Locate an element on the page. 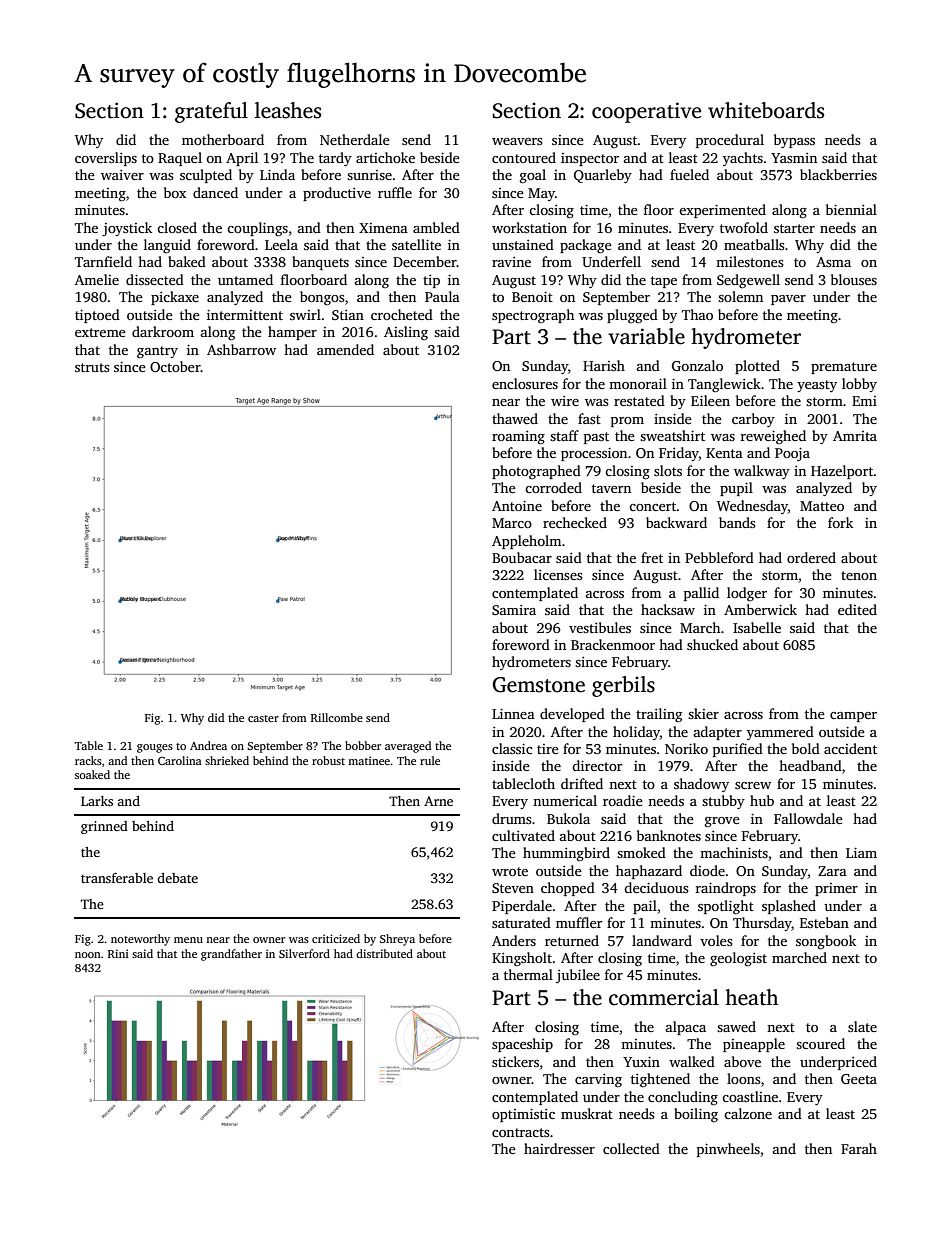 This image has width=952, height=1233. inspector is located at coordinates (590, 159).
